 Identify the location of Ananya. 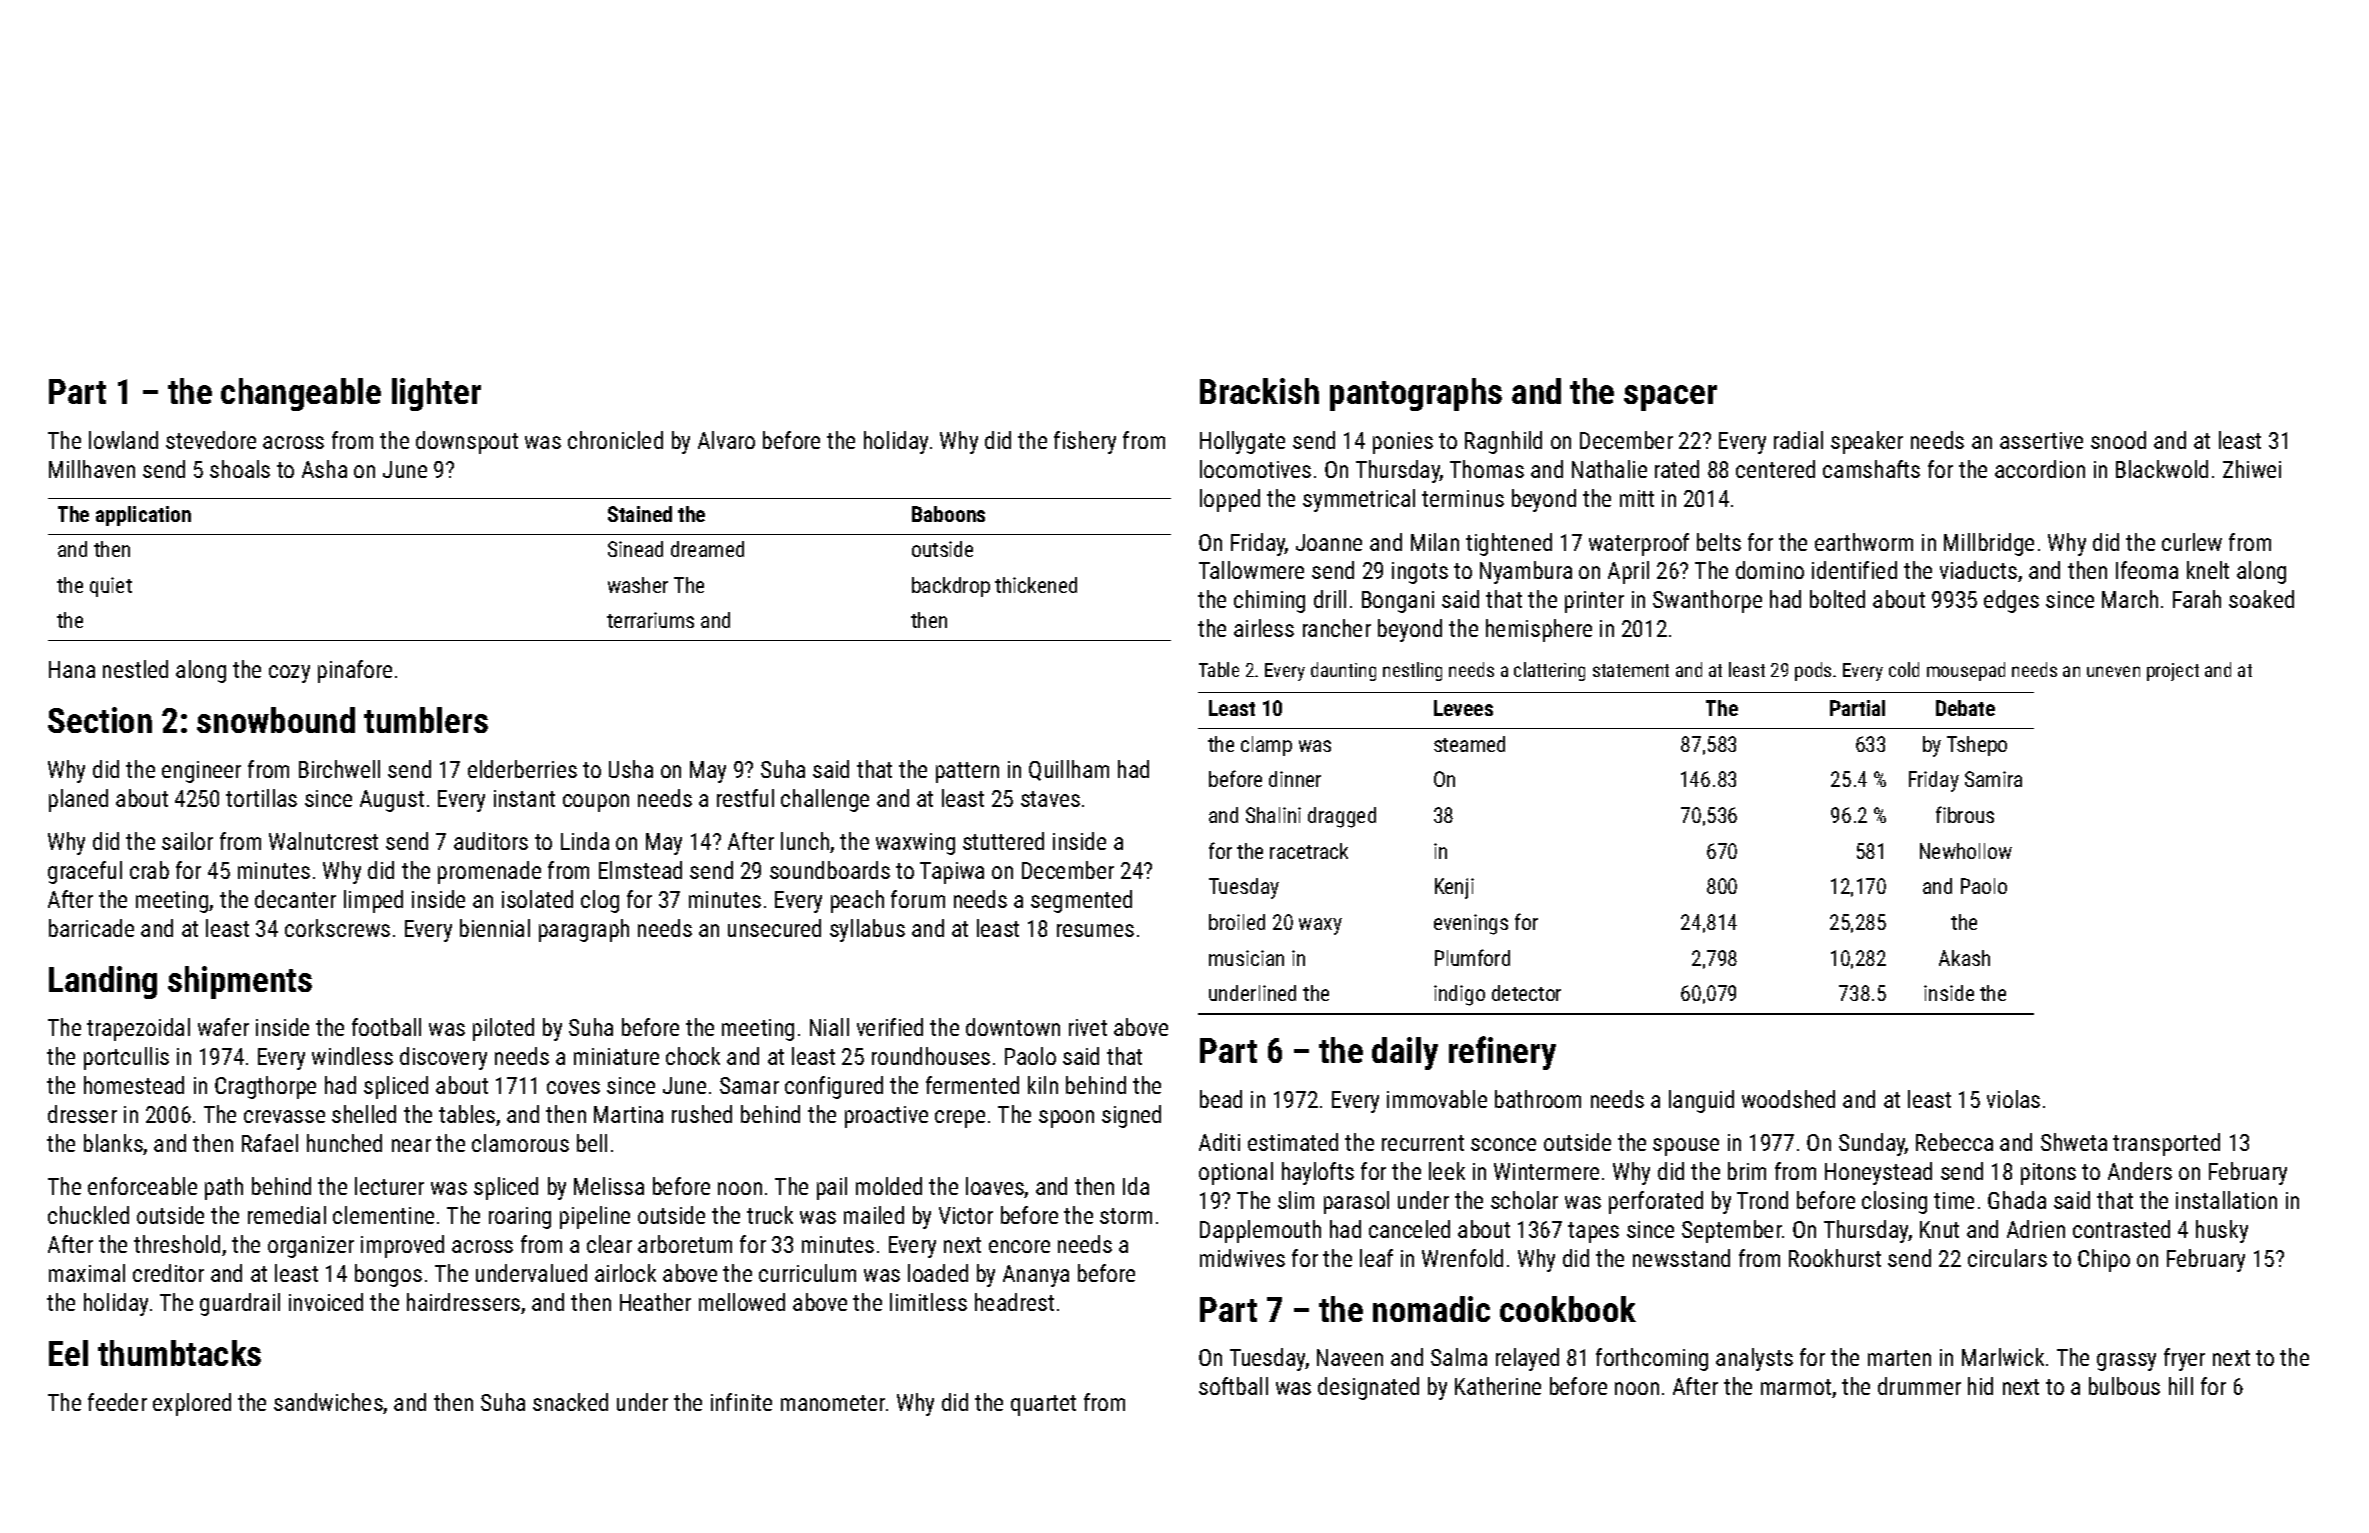
(1036, 1276).
